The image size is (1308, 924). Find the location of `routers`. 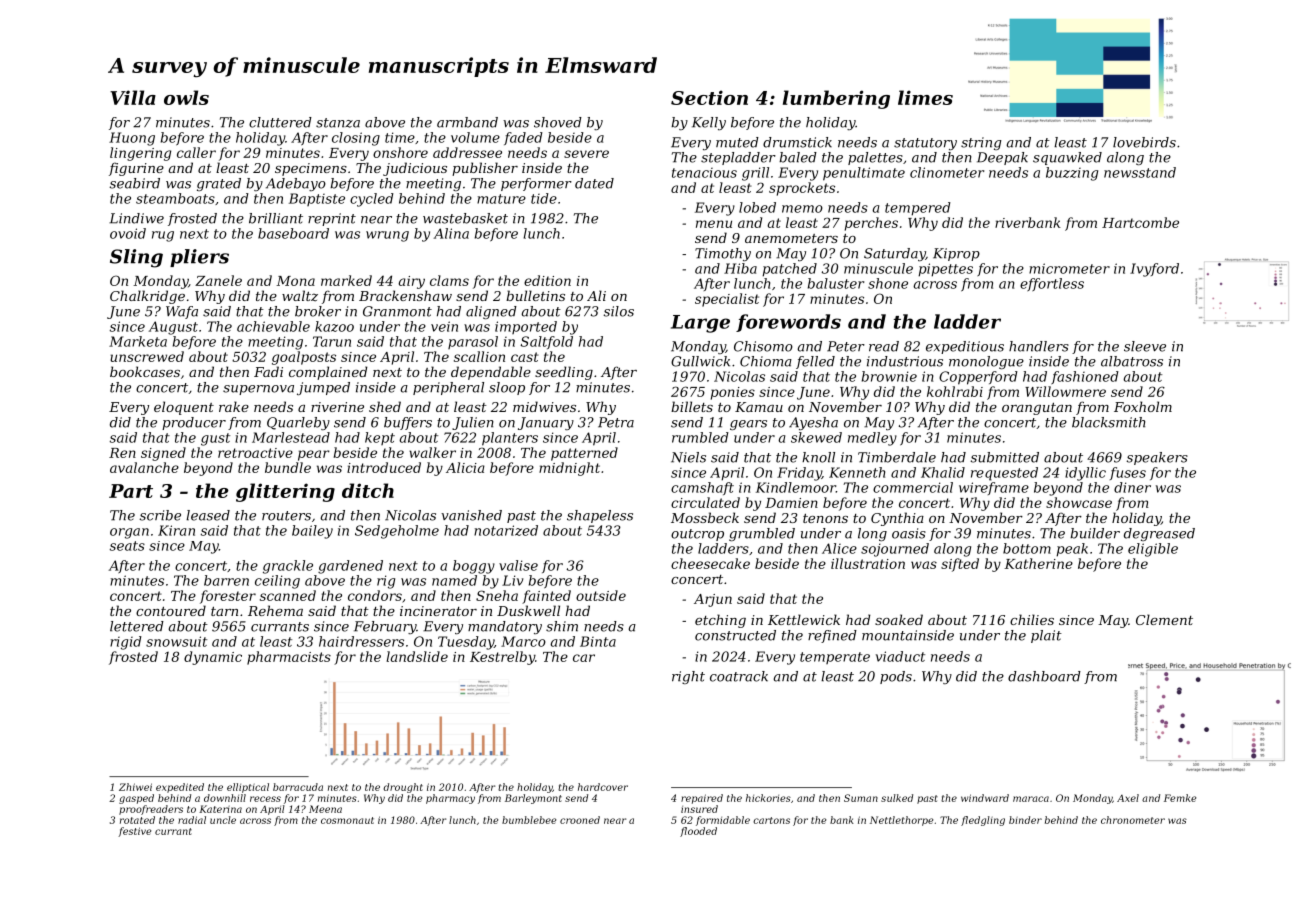

routers is located at coordinates (286, 516).
